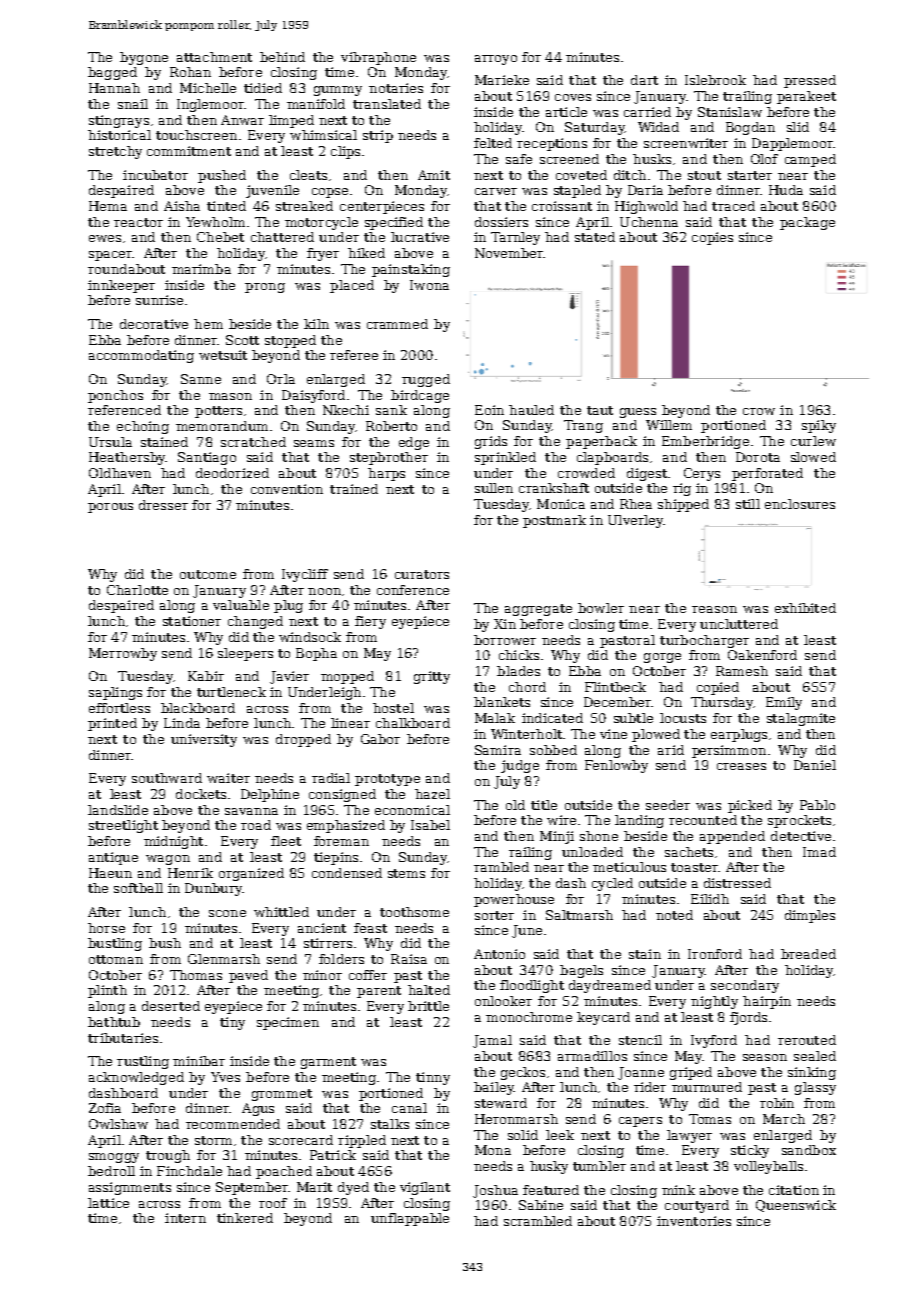 This screenshot has height=1308, width=924. I want to click on camped, so click(810, 160).
